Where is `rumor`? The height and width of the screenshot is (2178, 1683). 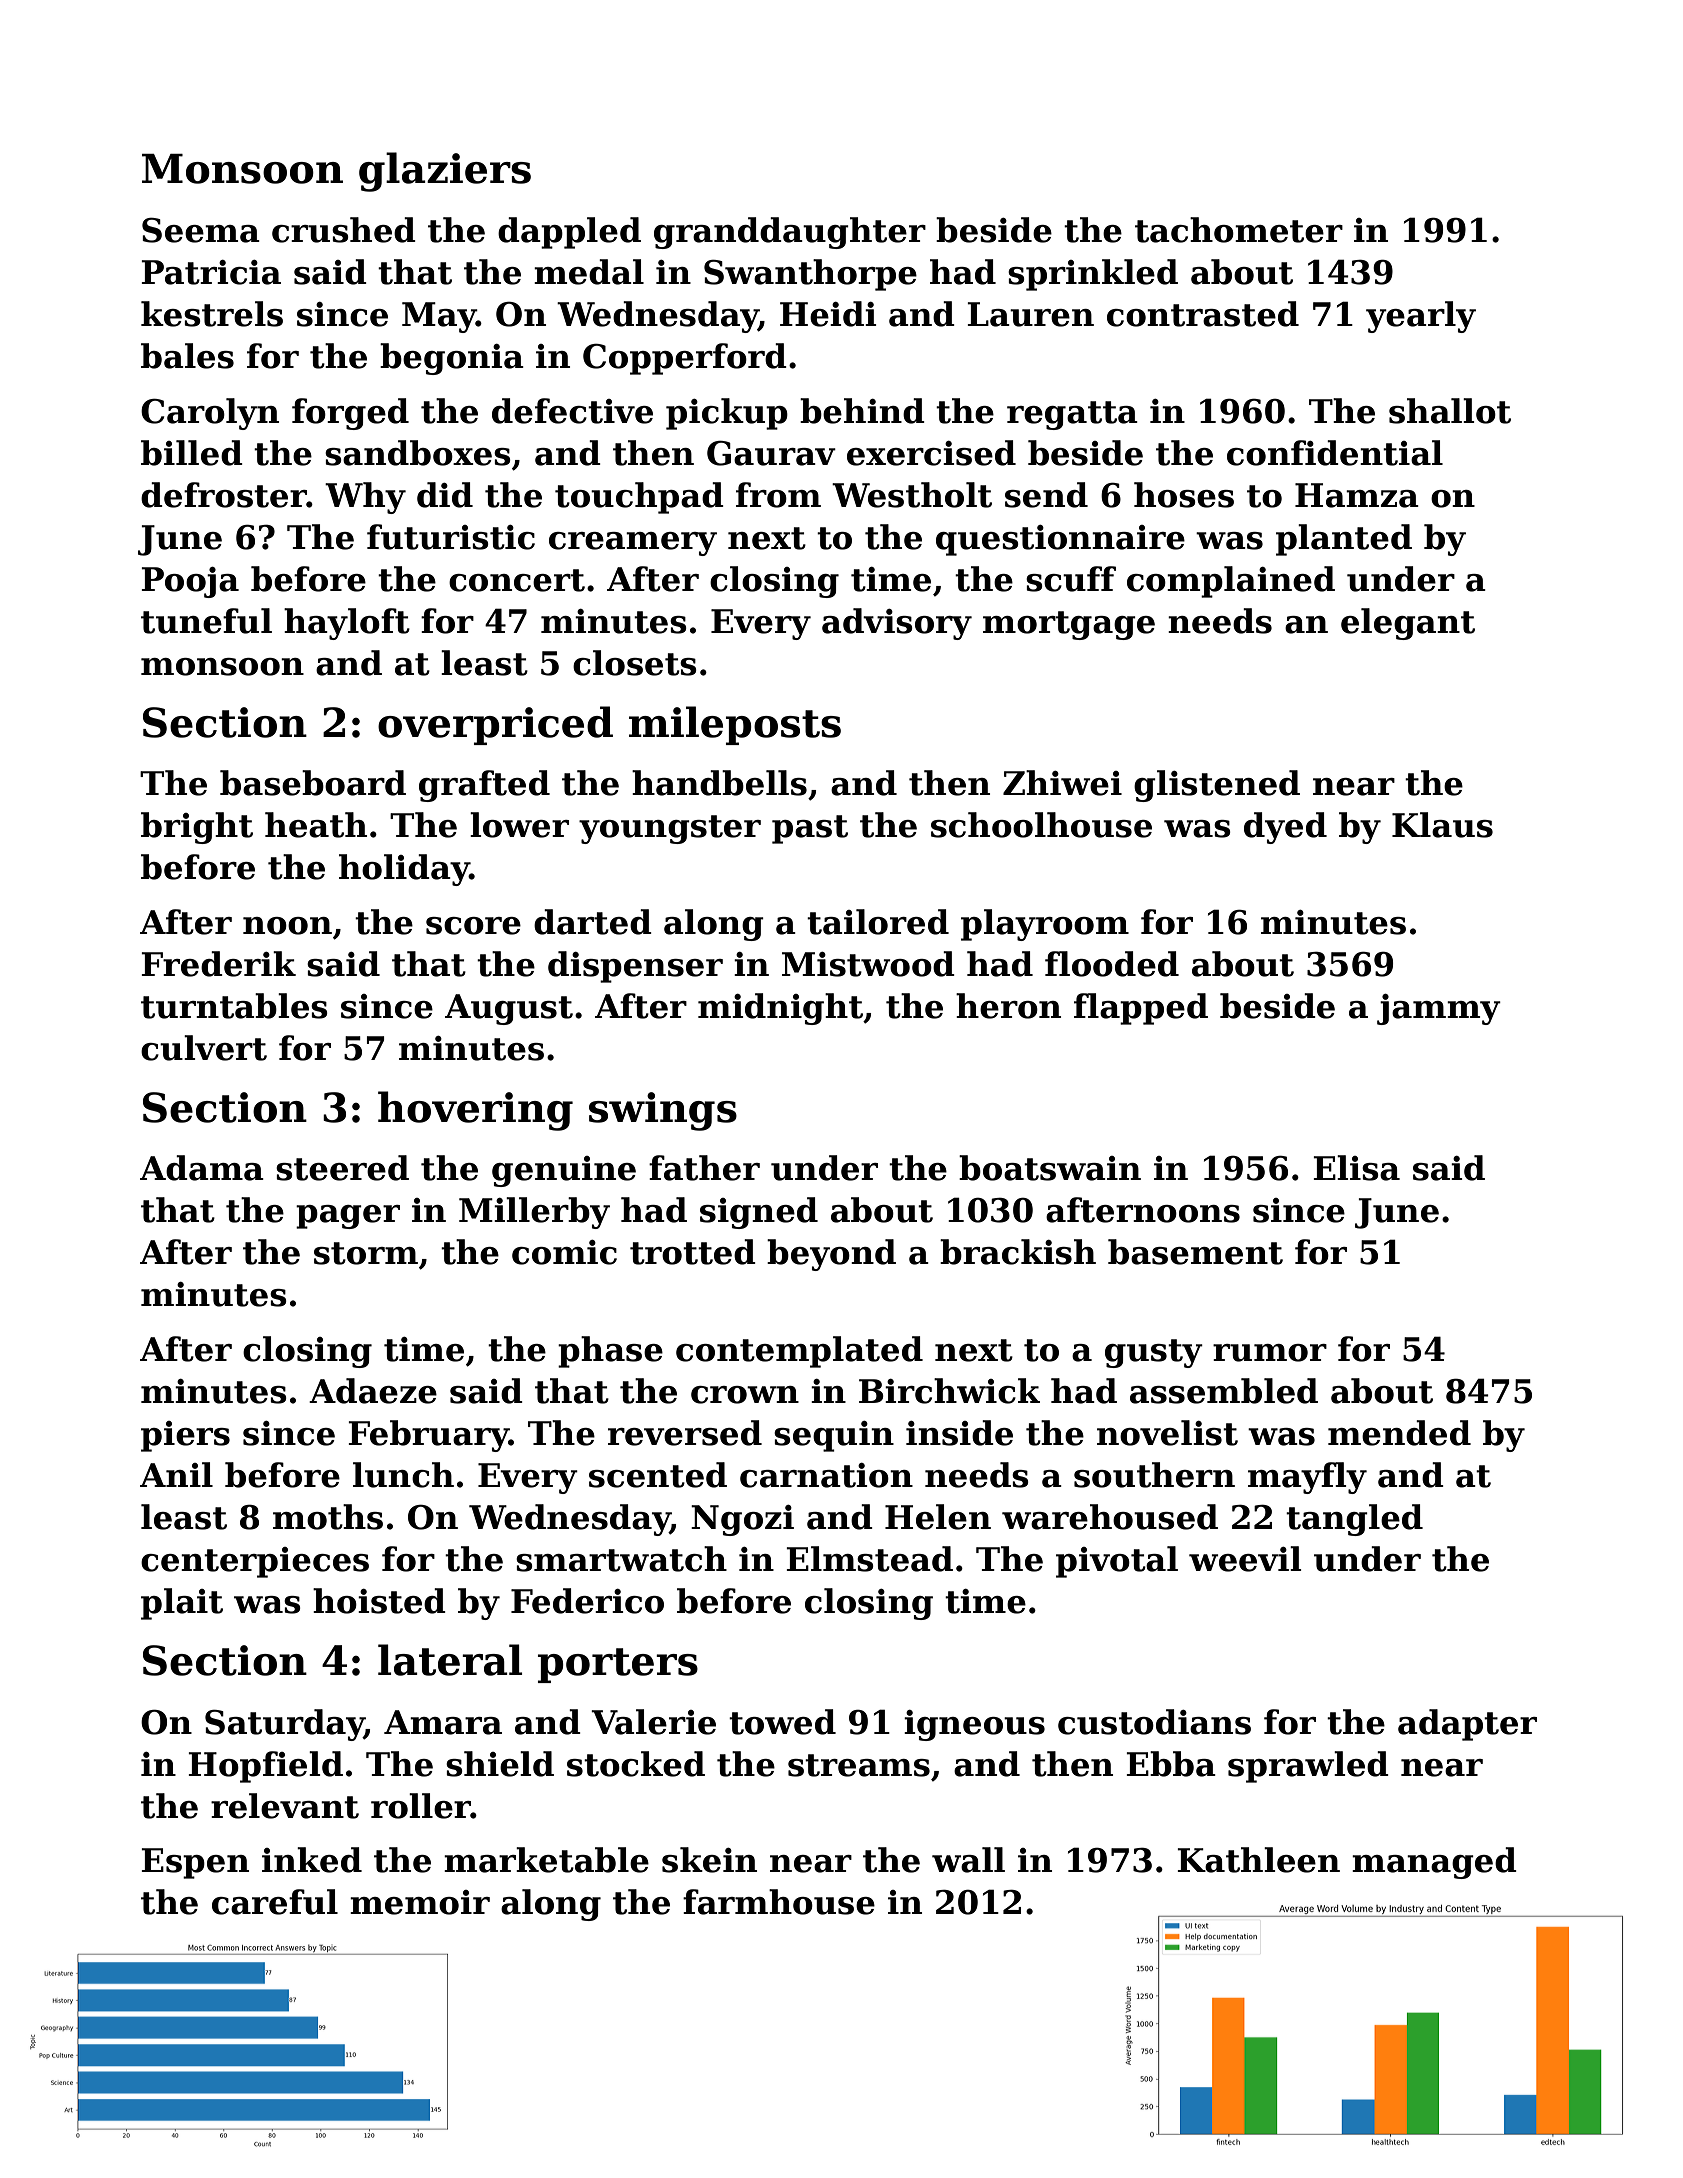
rumor is located at coordinates (1270, 1353).
